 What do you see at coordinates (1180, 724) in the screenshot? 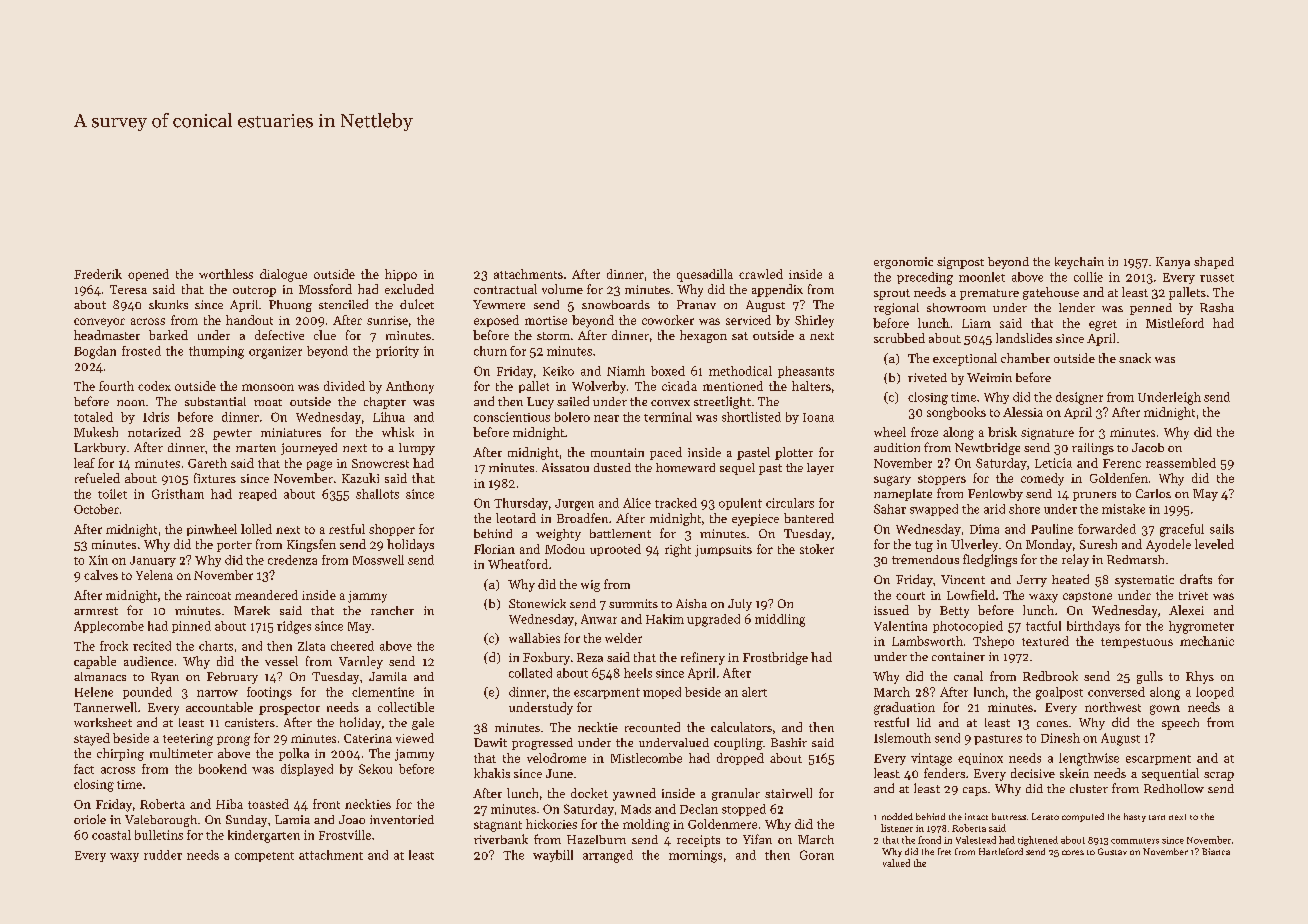
I see `speech` at bounding box center [1180, 724].
